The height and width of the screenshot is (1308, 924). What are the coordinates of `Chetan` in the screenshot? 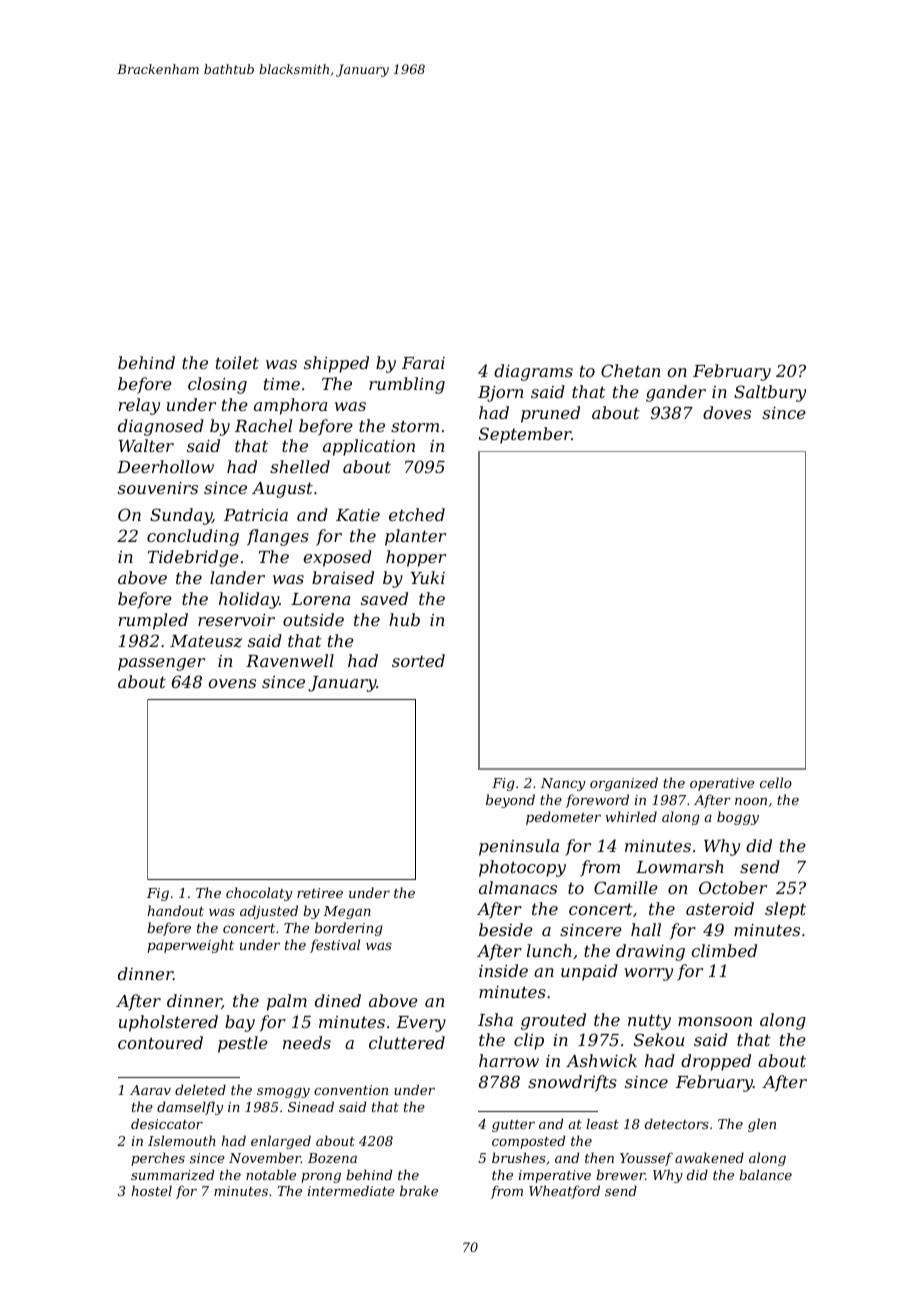 It's located at (630, 370).
